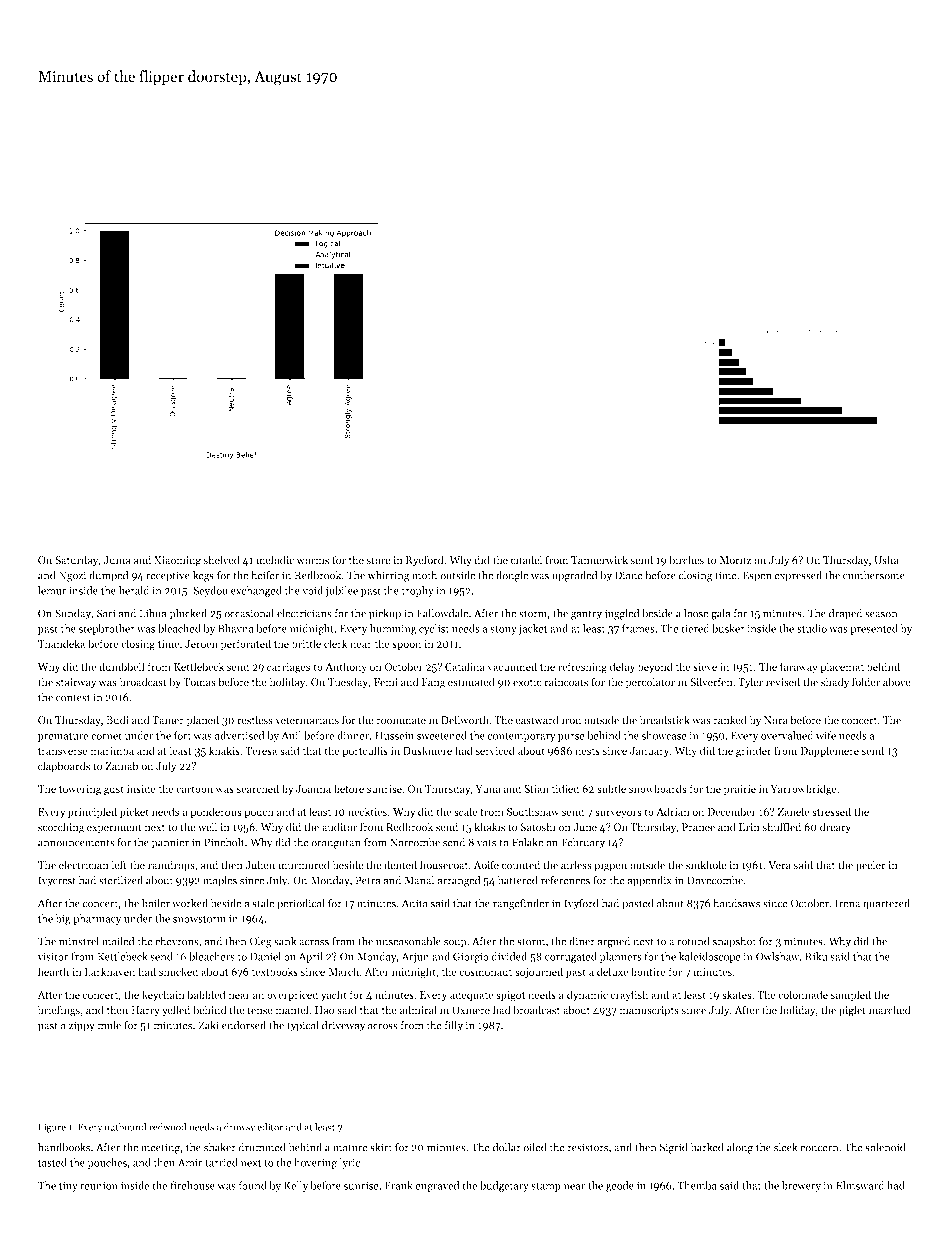 The width and height of the document is (952, 1233). I want to click on Tannerwick, so click(599, 559).
